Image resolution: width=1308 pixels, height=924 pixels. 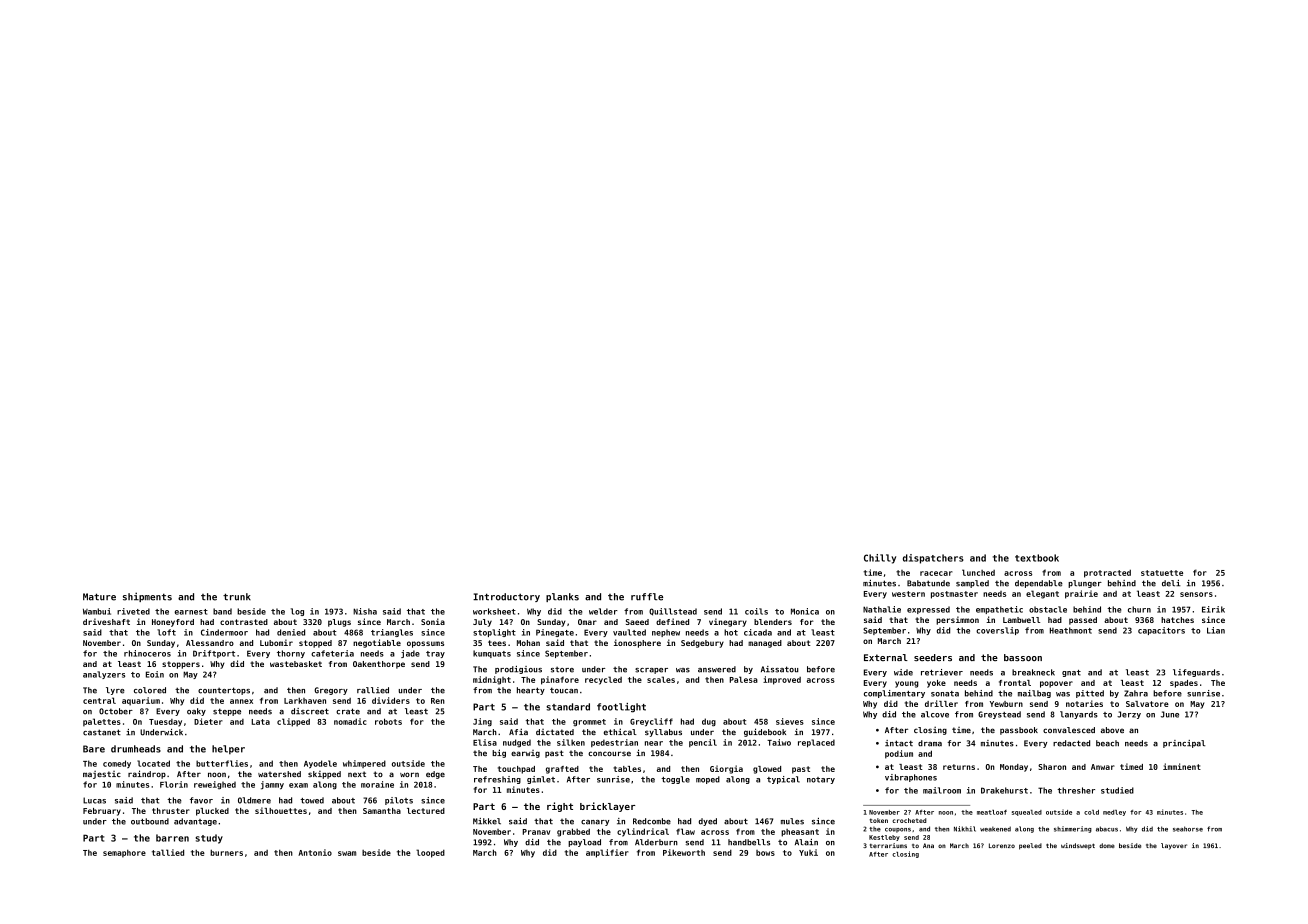 What do you see at coordinates (315, 644) in the screenshot?
I see `stopped` at bounding box center [315, 644].
